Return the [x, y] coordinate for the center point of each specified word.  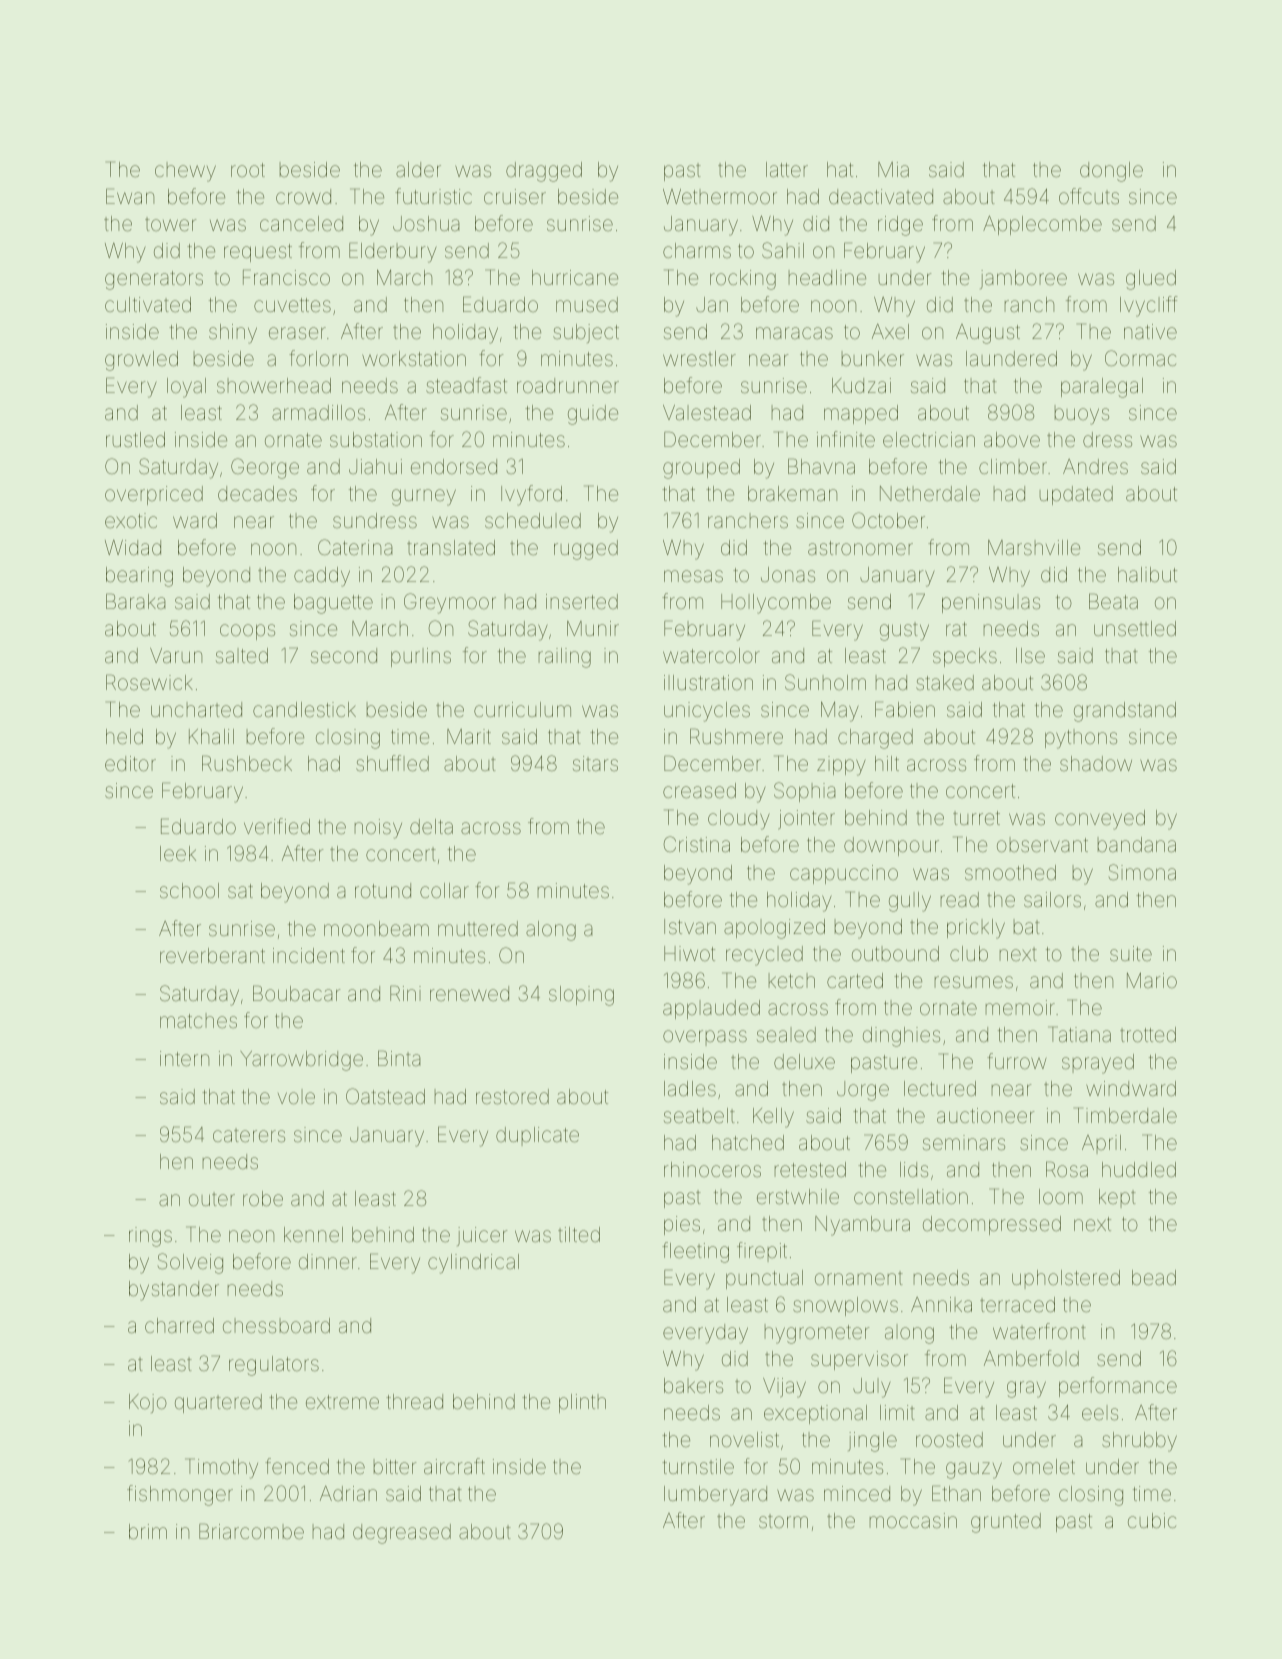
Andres [1095, 466]
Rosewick [149, 682]
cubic [1152, 1520]
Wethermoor [720, 196]
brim [148, 1531]
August [988, 334]
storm [783, 1521]
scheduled [533, 520]
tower [170, 224]
